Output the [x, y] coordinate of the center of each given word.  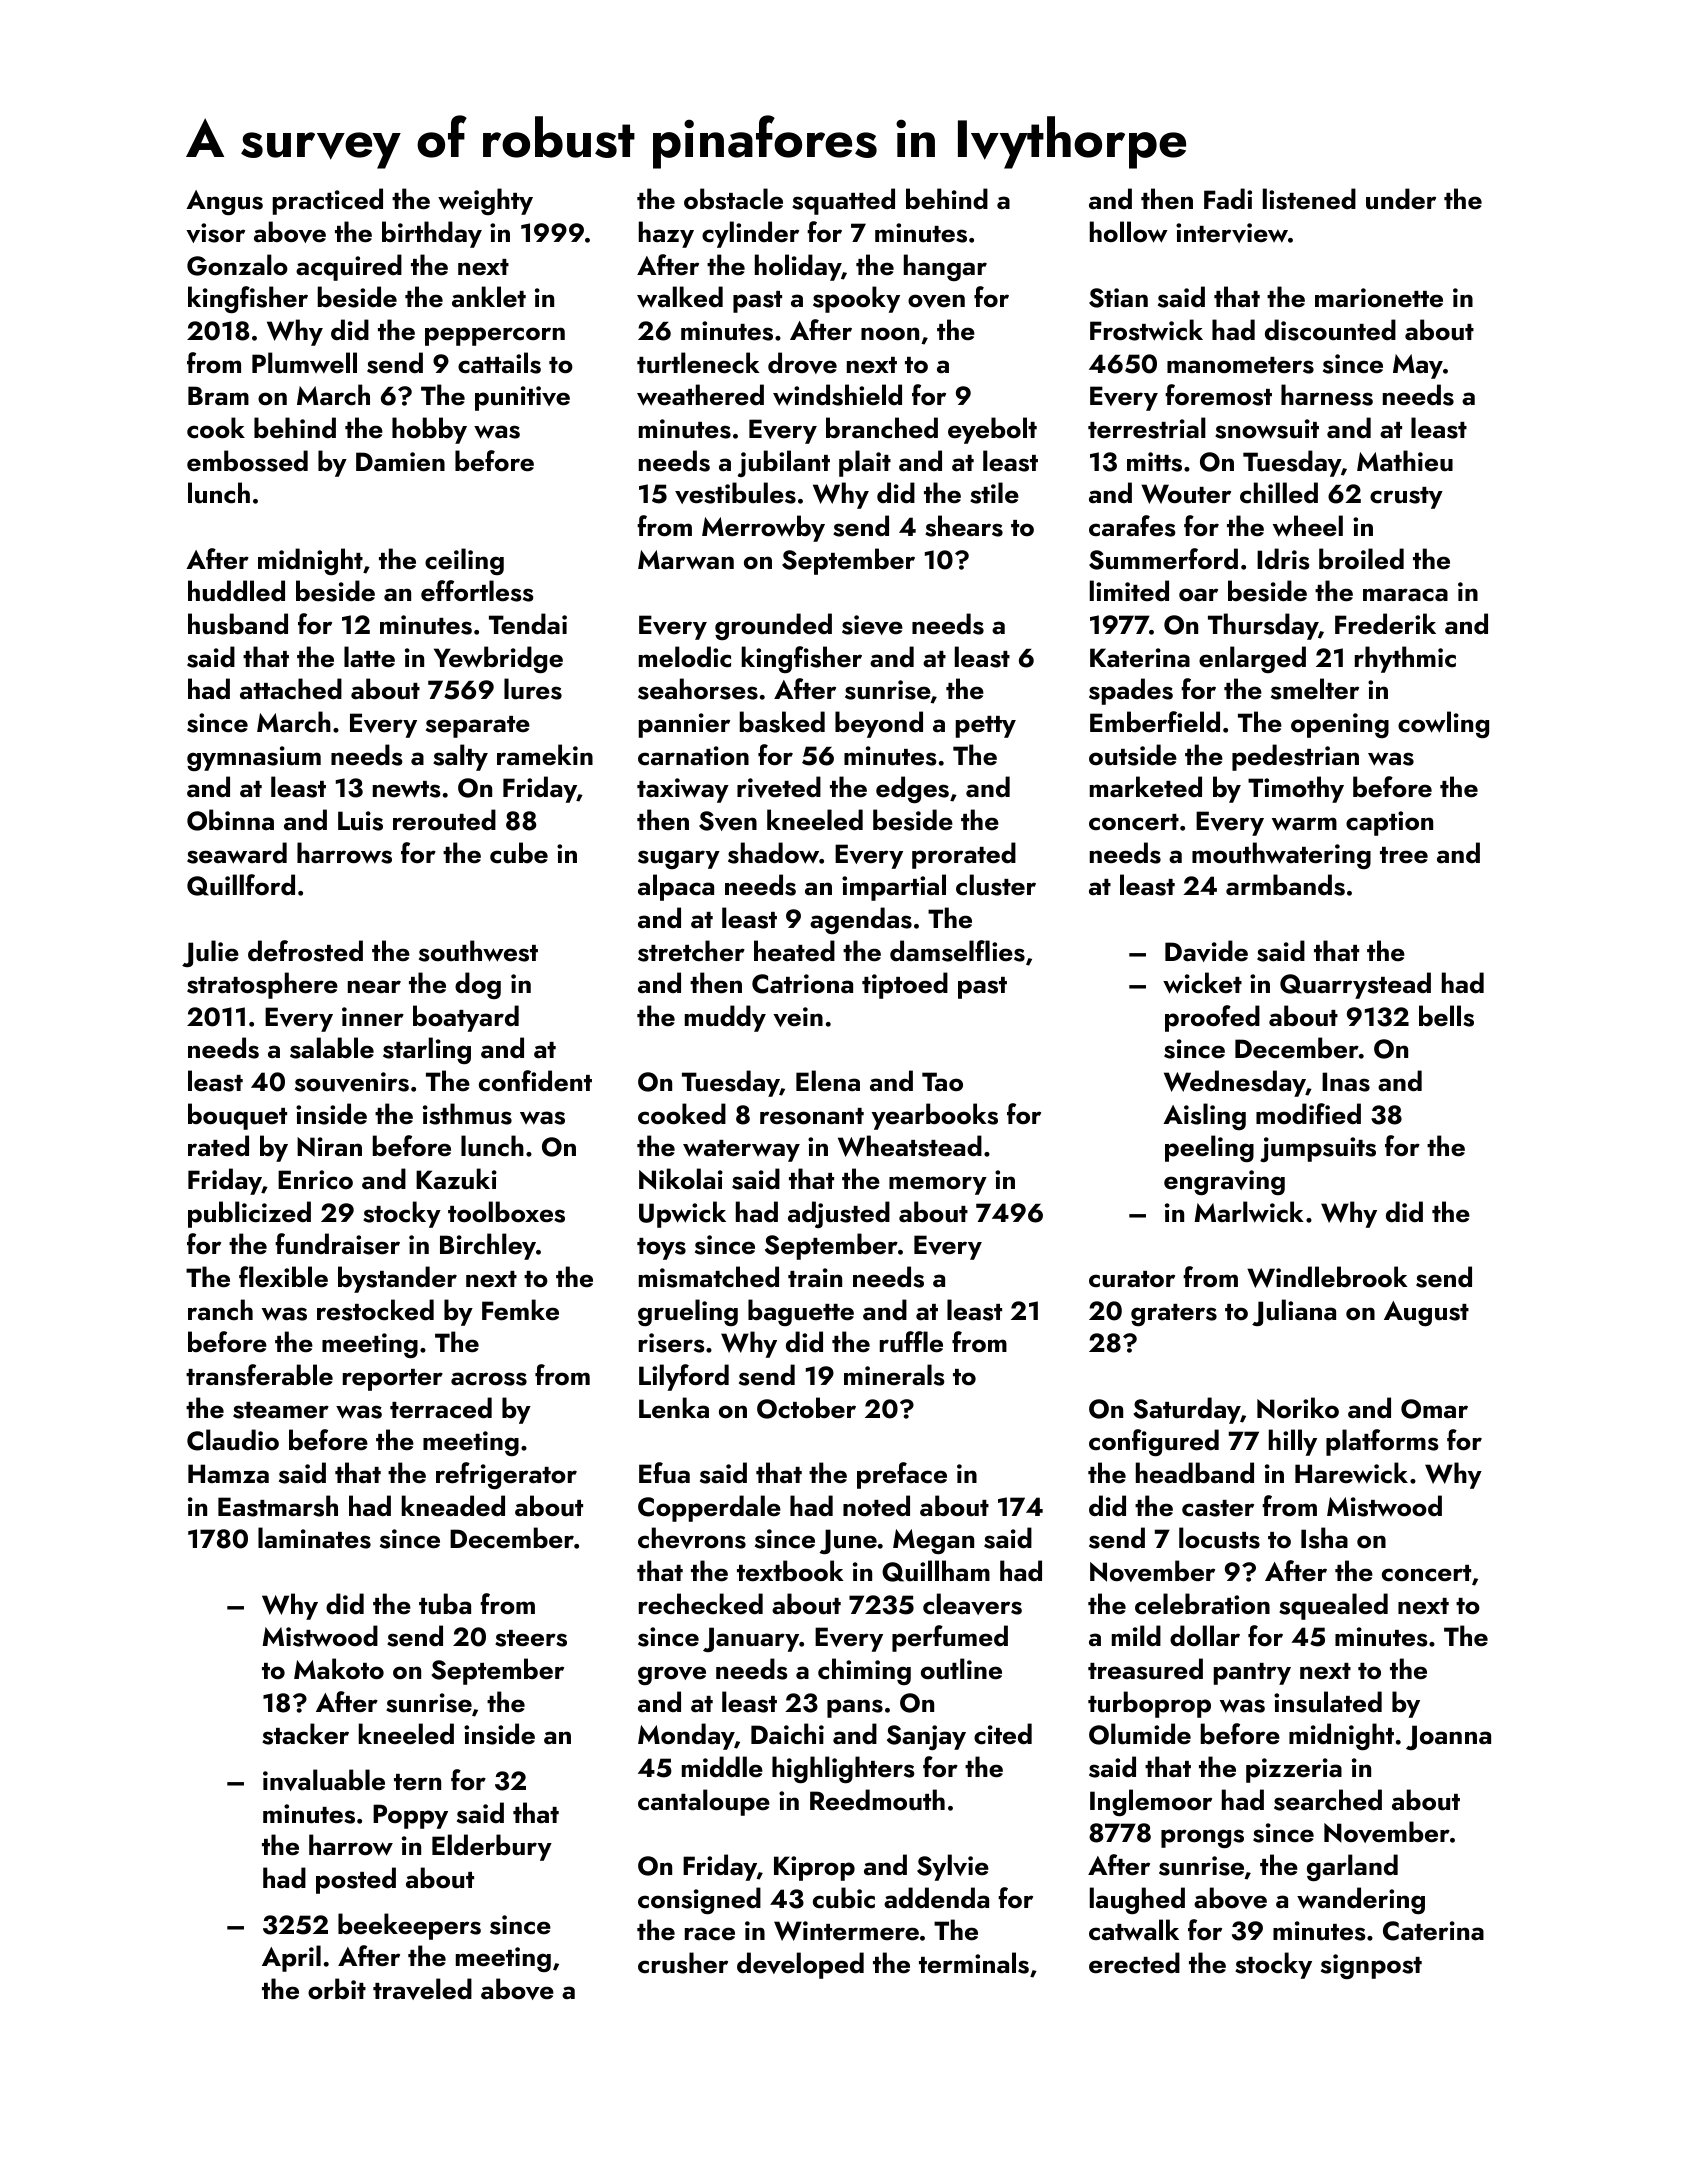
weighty [485, 201]
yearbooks [935, 1116]
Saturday [1187, 1410]
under [1401, 199]
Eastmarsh [278, 1506]
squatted [843, 201]
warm [1304, 824]
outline [961, 1669]
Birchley [488, 1246]
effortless [477, 591]
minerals [894, 1375]
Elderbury [492, 1847]
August [1426, 1313]
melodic [685, 657]
